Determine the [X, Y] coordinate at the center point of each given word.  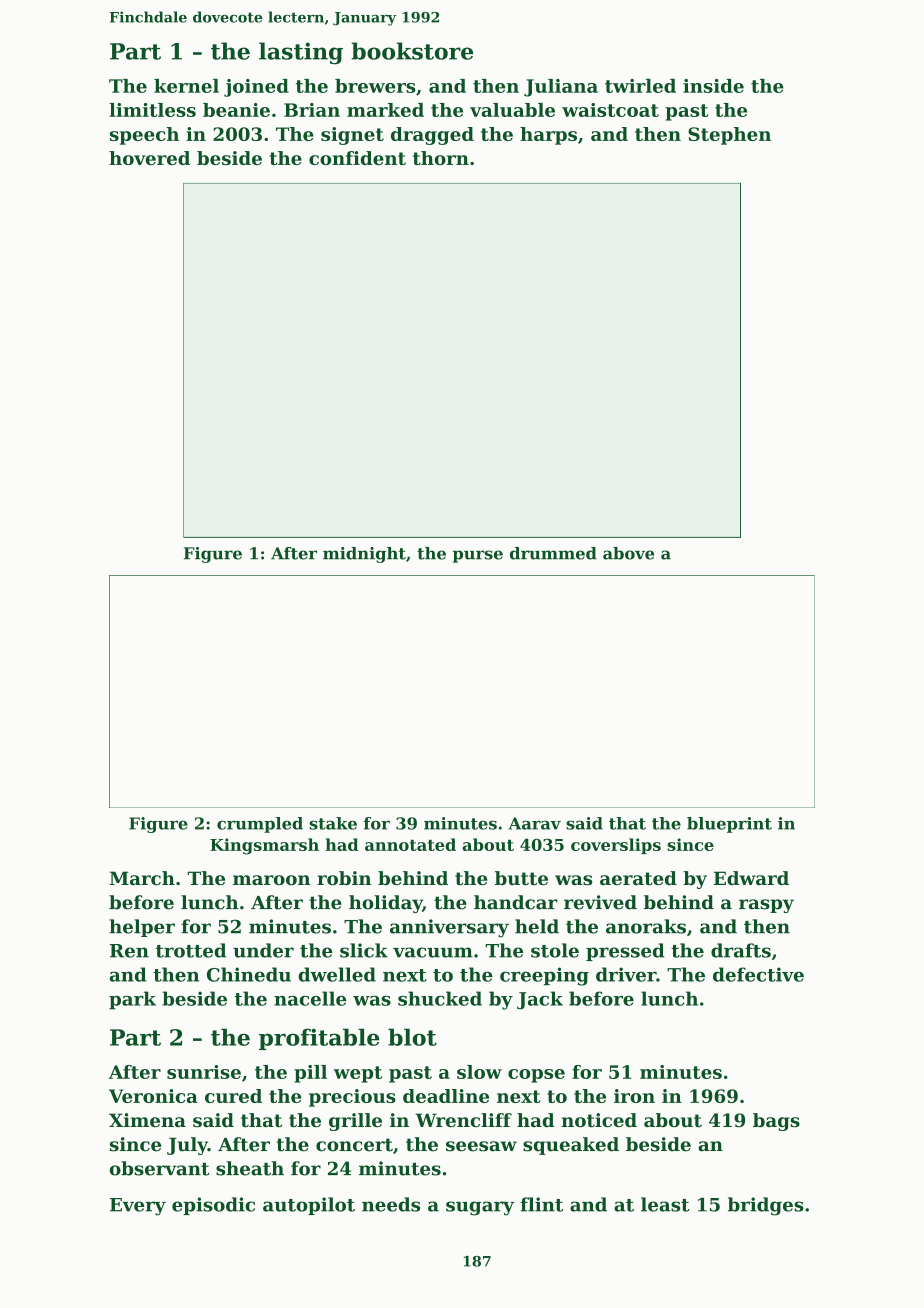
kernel [186, 86]
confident [357, 158]
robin [344, 878]
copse [536, 1076]
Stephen [729, 136]
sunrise [204, 1072]
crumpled [260, 825]
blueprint [729, 825]
